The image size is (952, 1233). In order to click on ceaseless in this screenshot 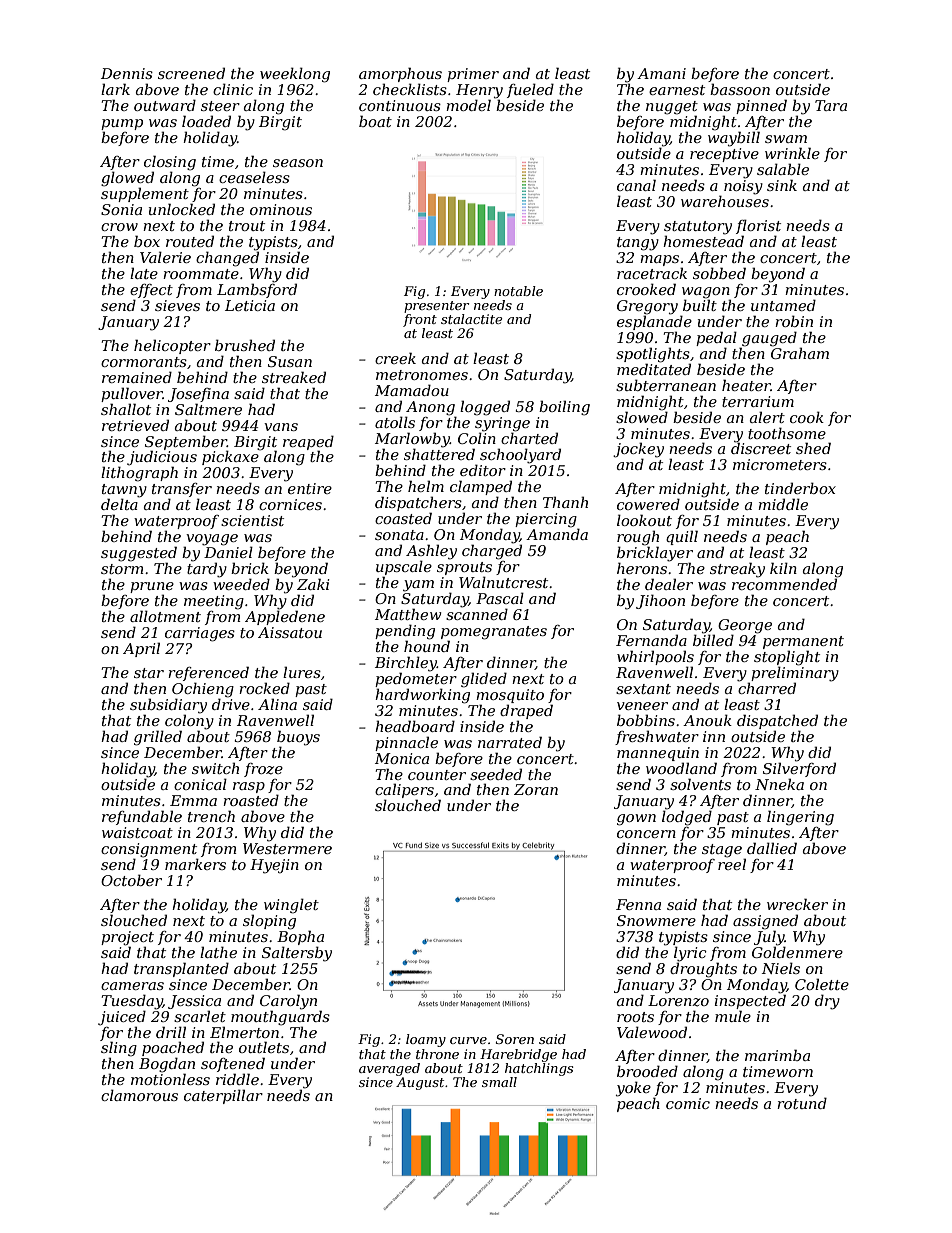, I will do `click(254, 177)`.
